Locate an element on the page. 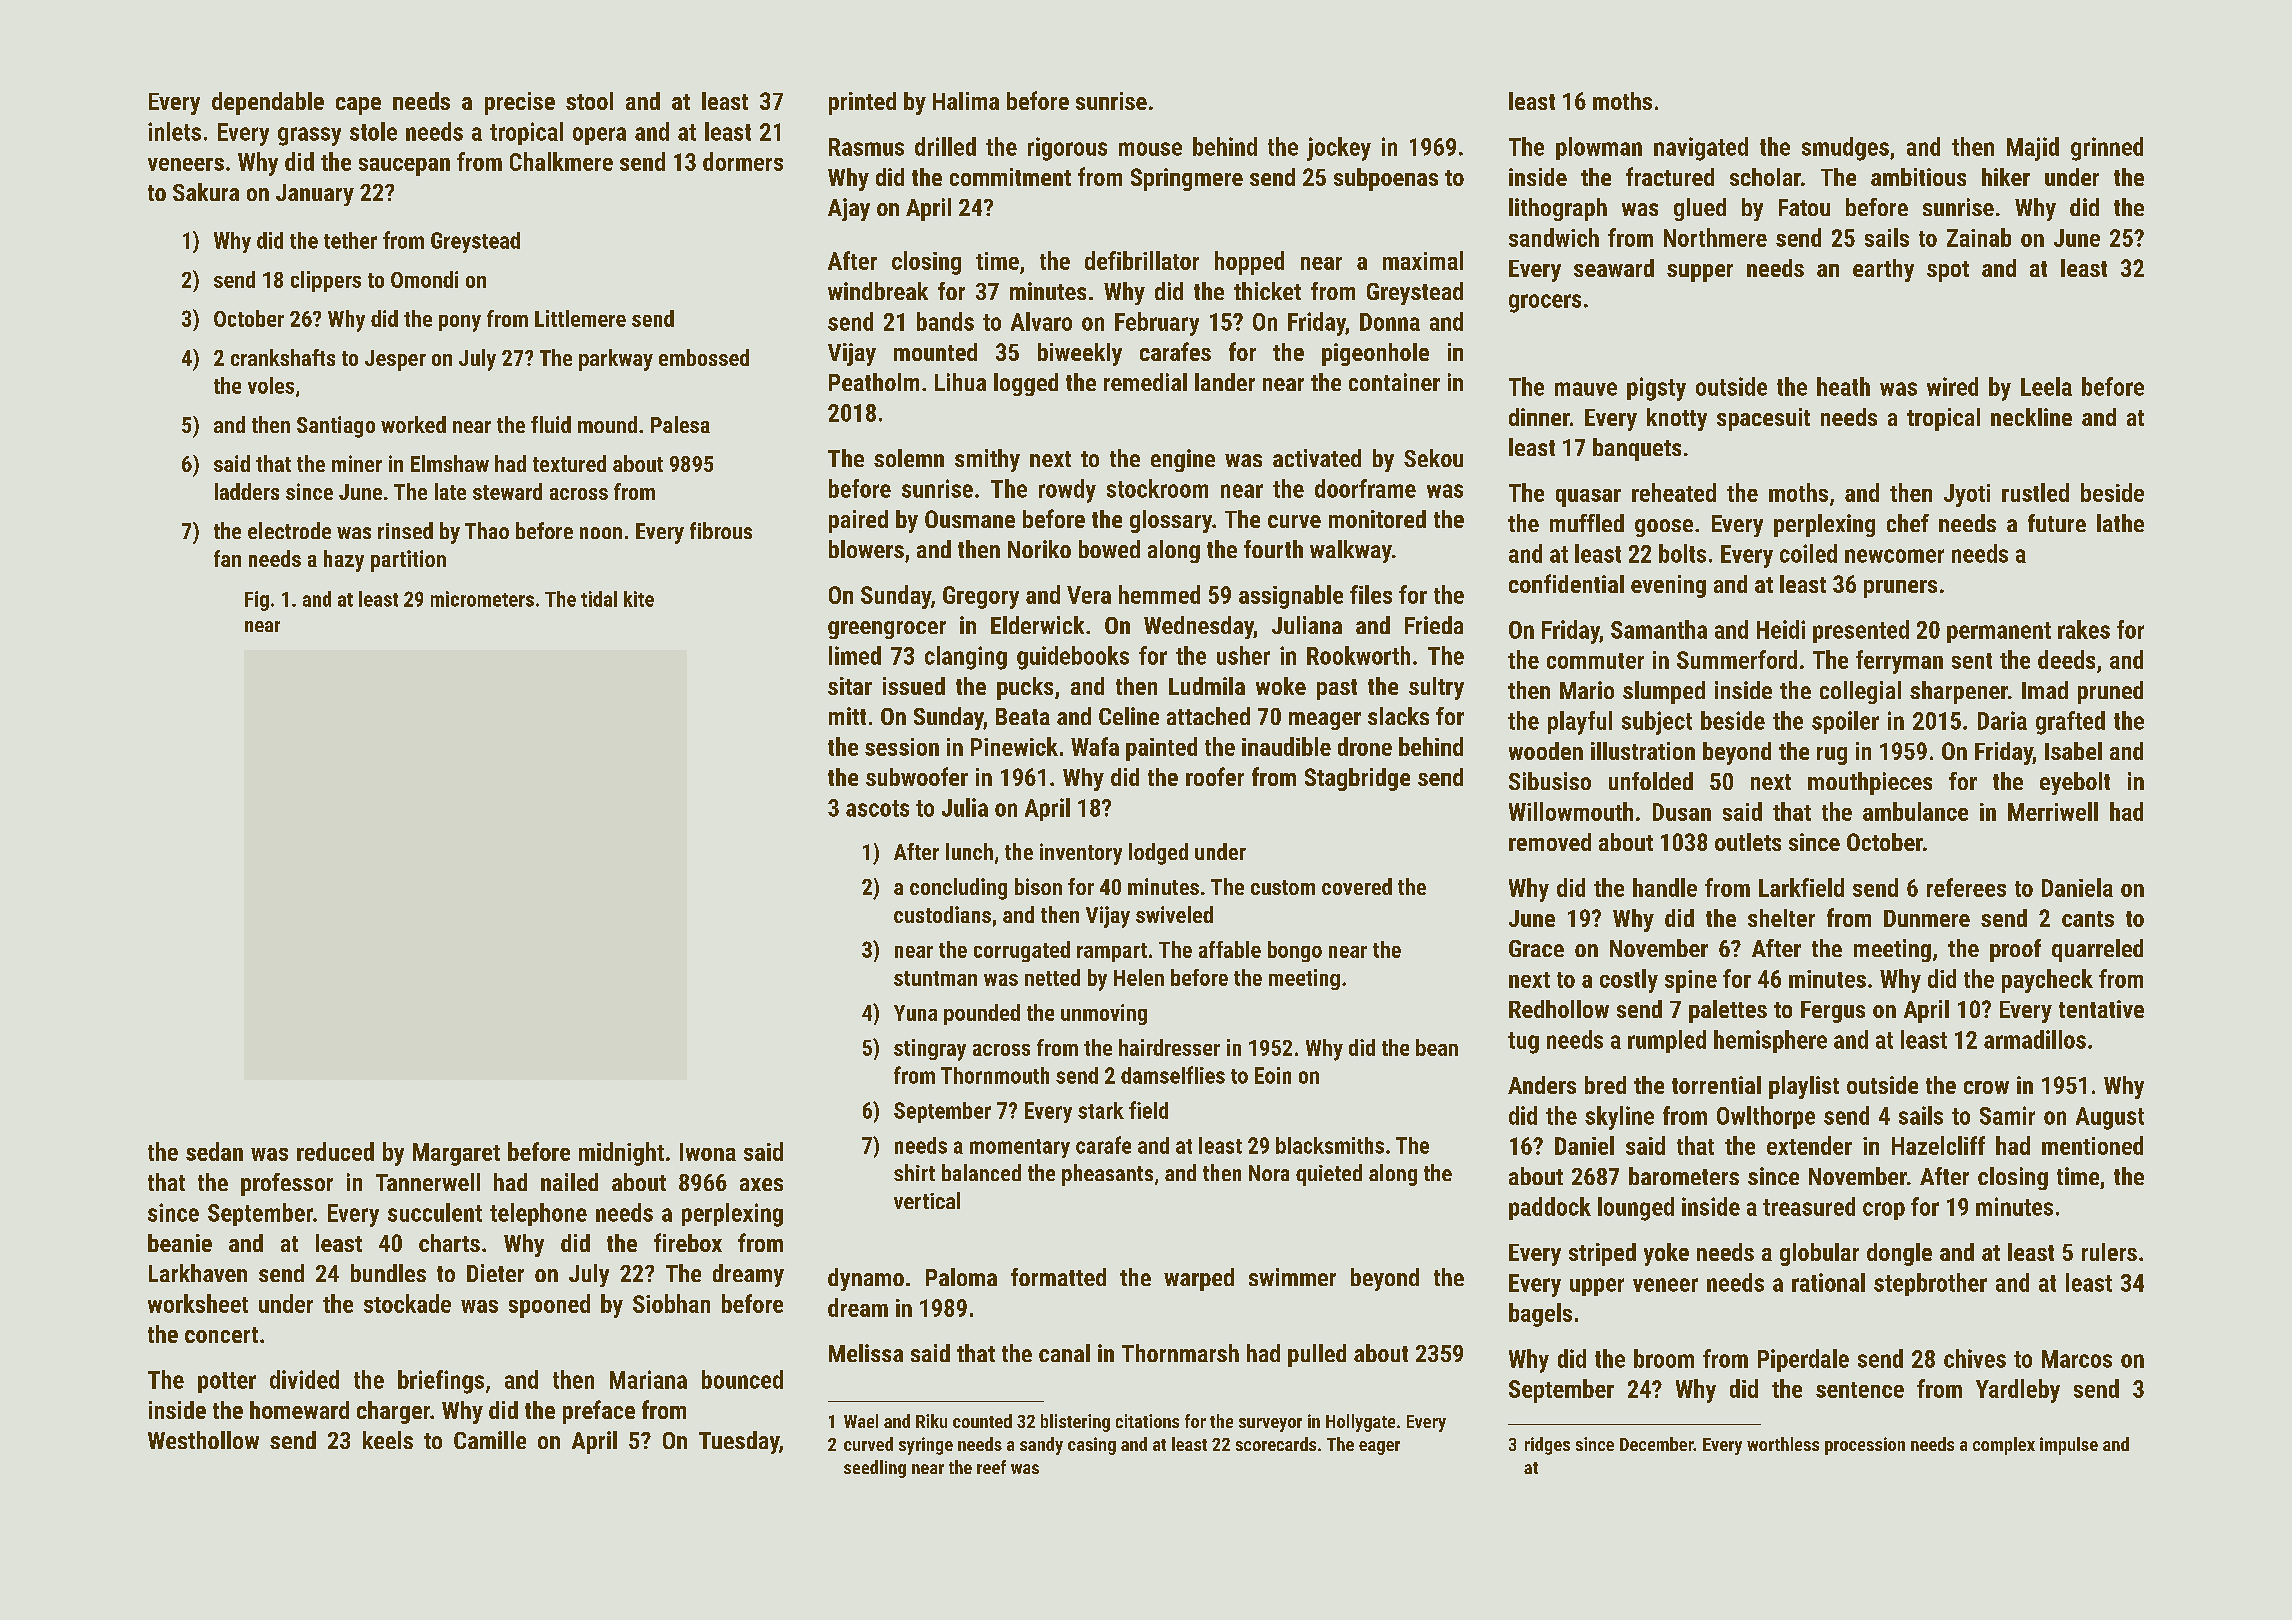  outlets is located at coordinates (1748, 842).
